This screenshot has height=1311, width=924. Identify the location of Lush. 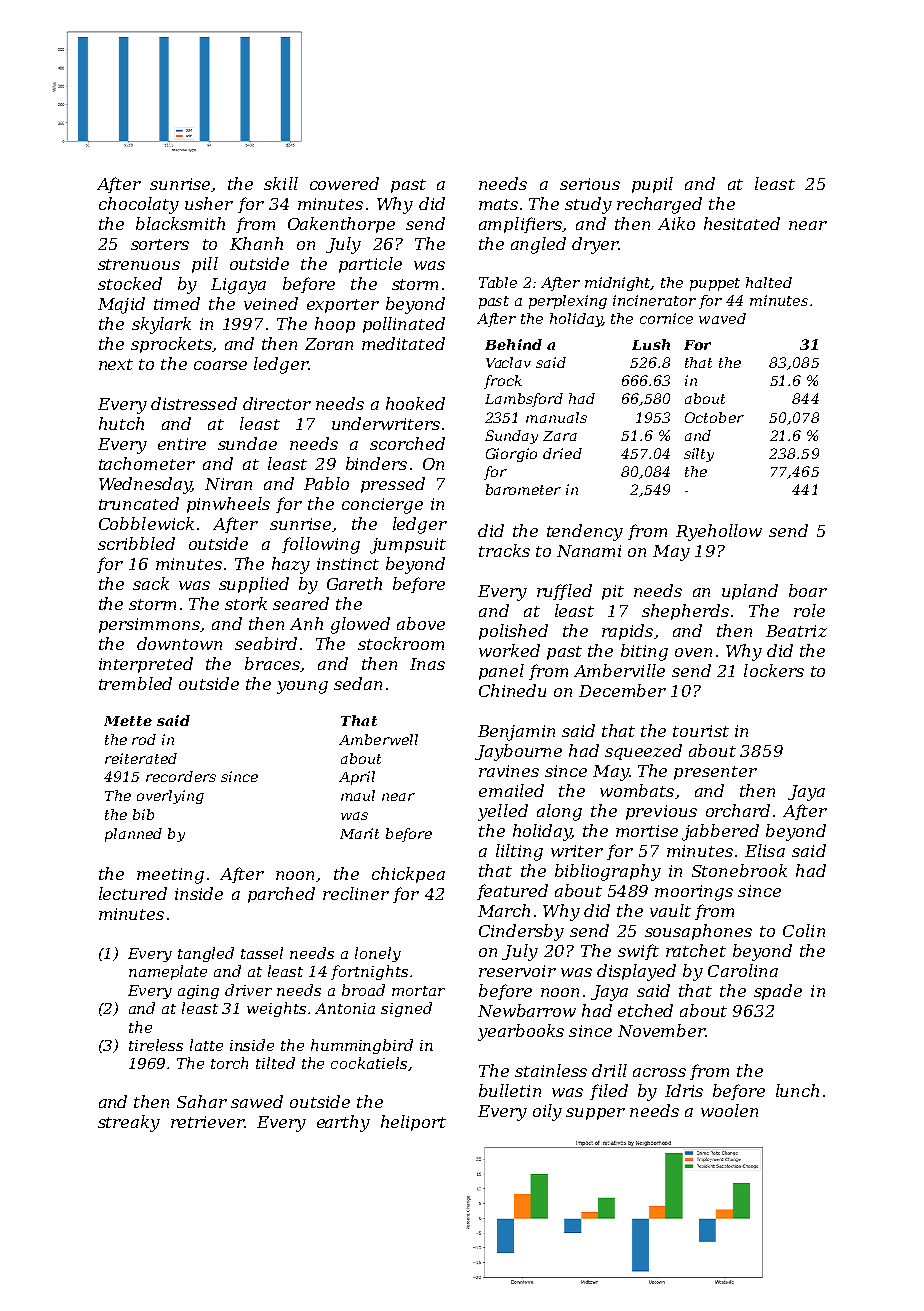
(651, 344).
